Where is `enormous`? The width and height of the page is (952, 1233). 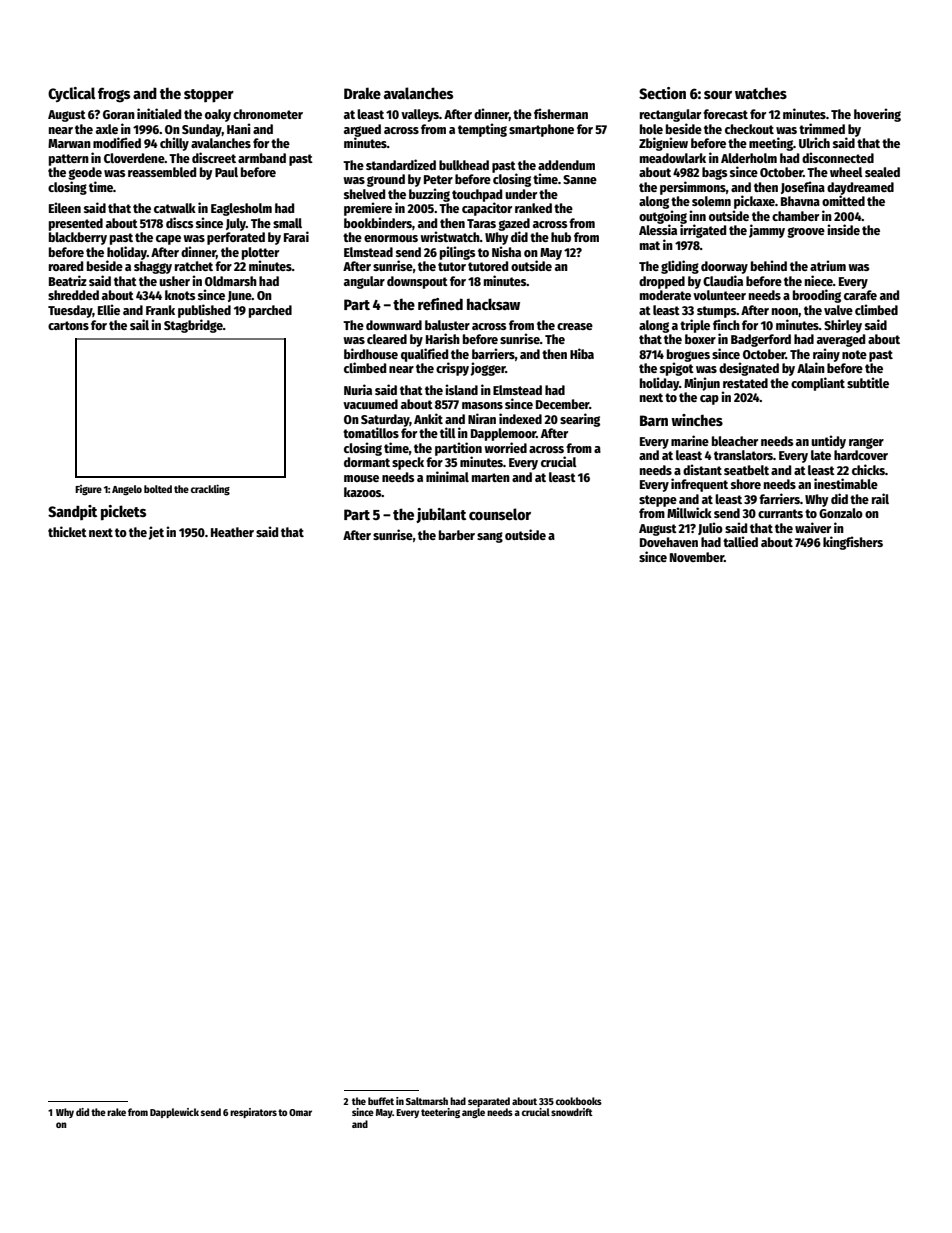
enormous is located at coordinates (391, 238).
